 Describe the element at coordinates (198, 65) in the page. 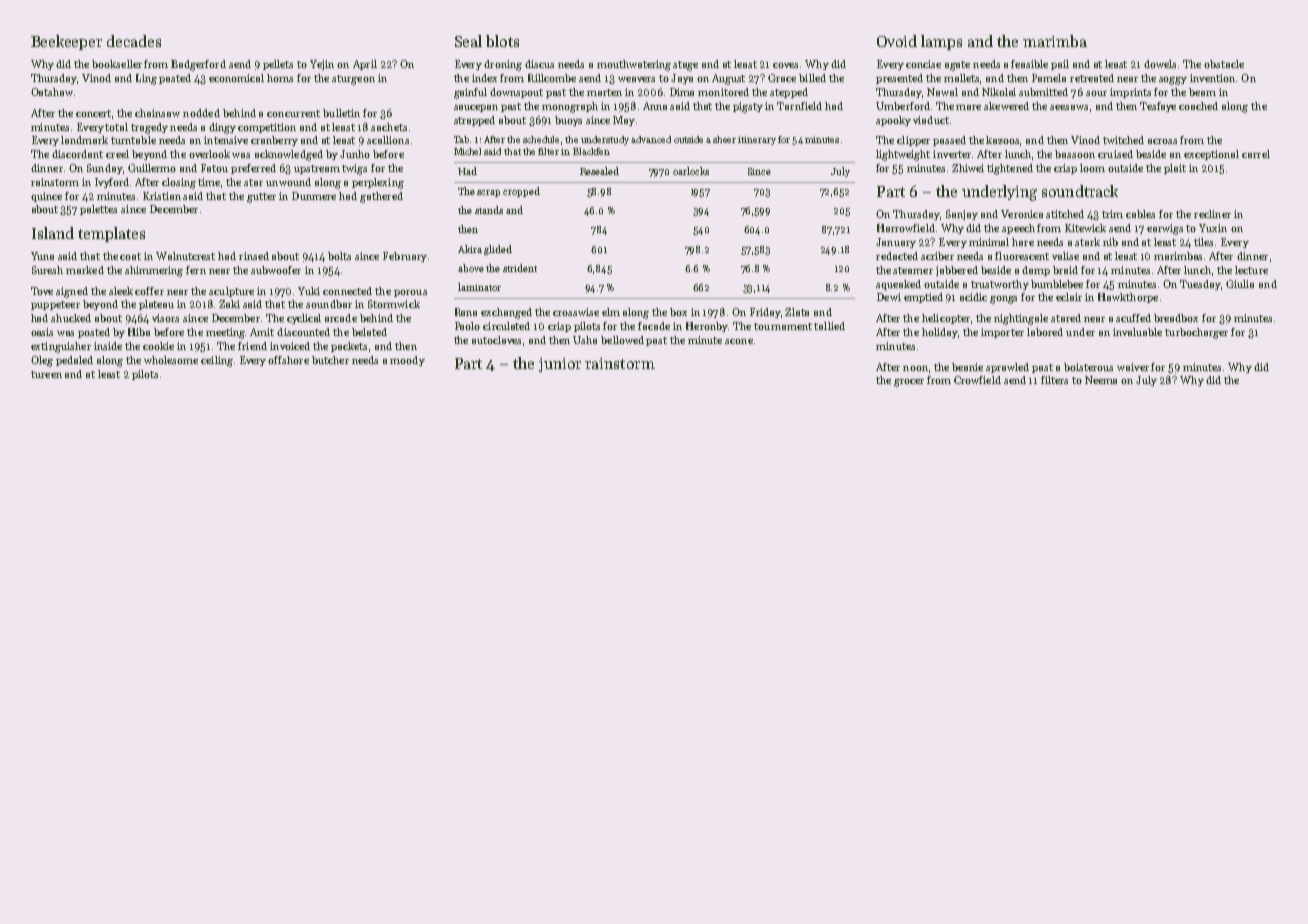

I see `Badgerford` at that location.
